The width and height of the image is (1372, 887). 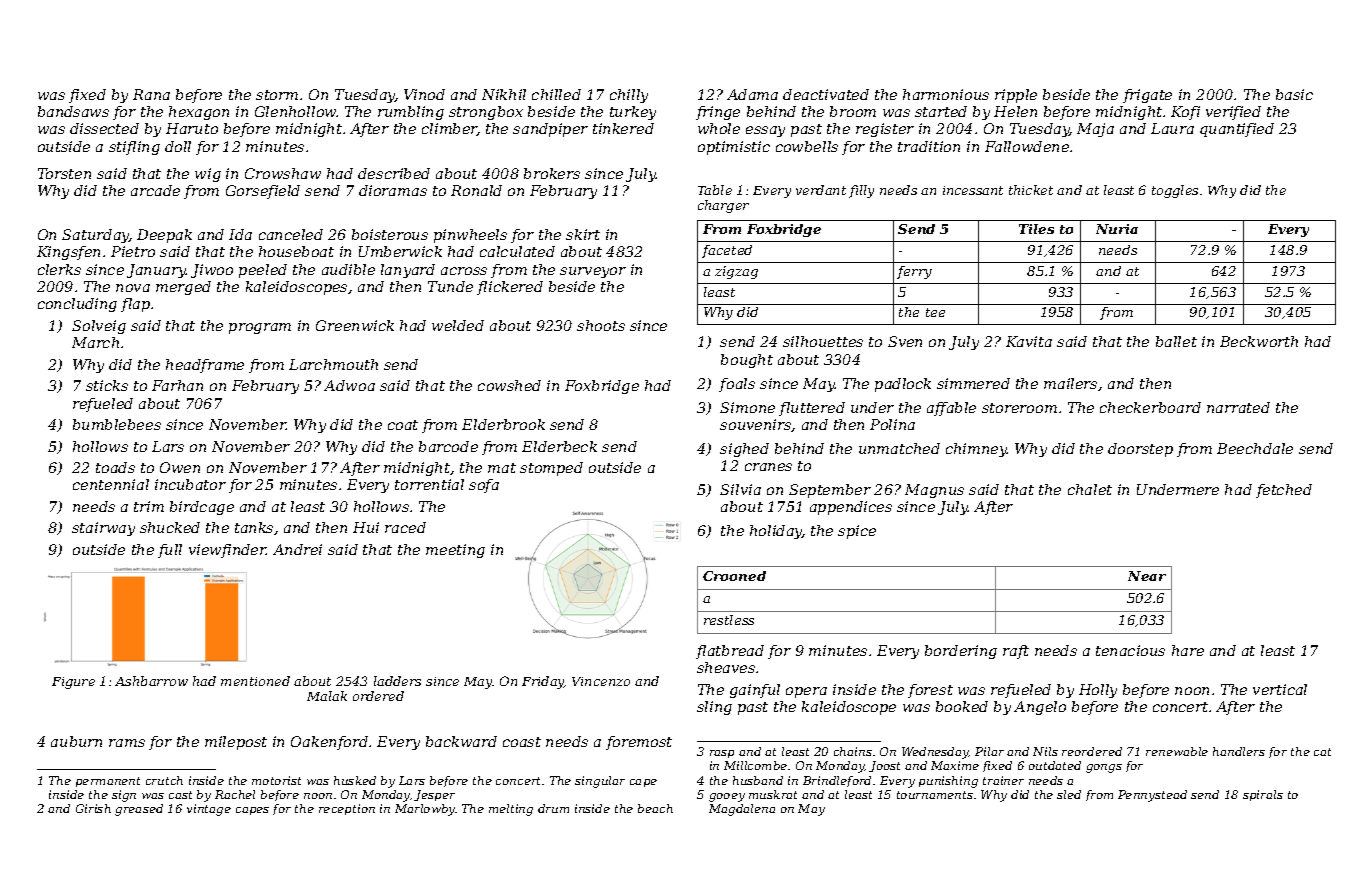 I want to click on Nikhil, so click(x=504, y=94).
